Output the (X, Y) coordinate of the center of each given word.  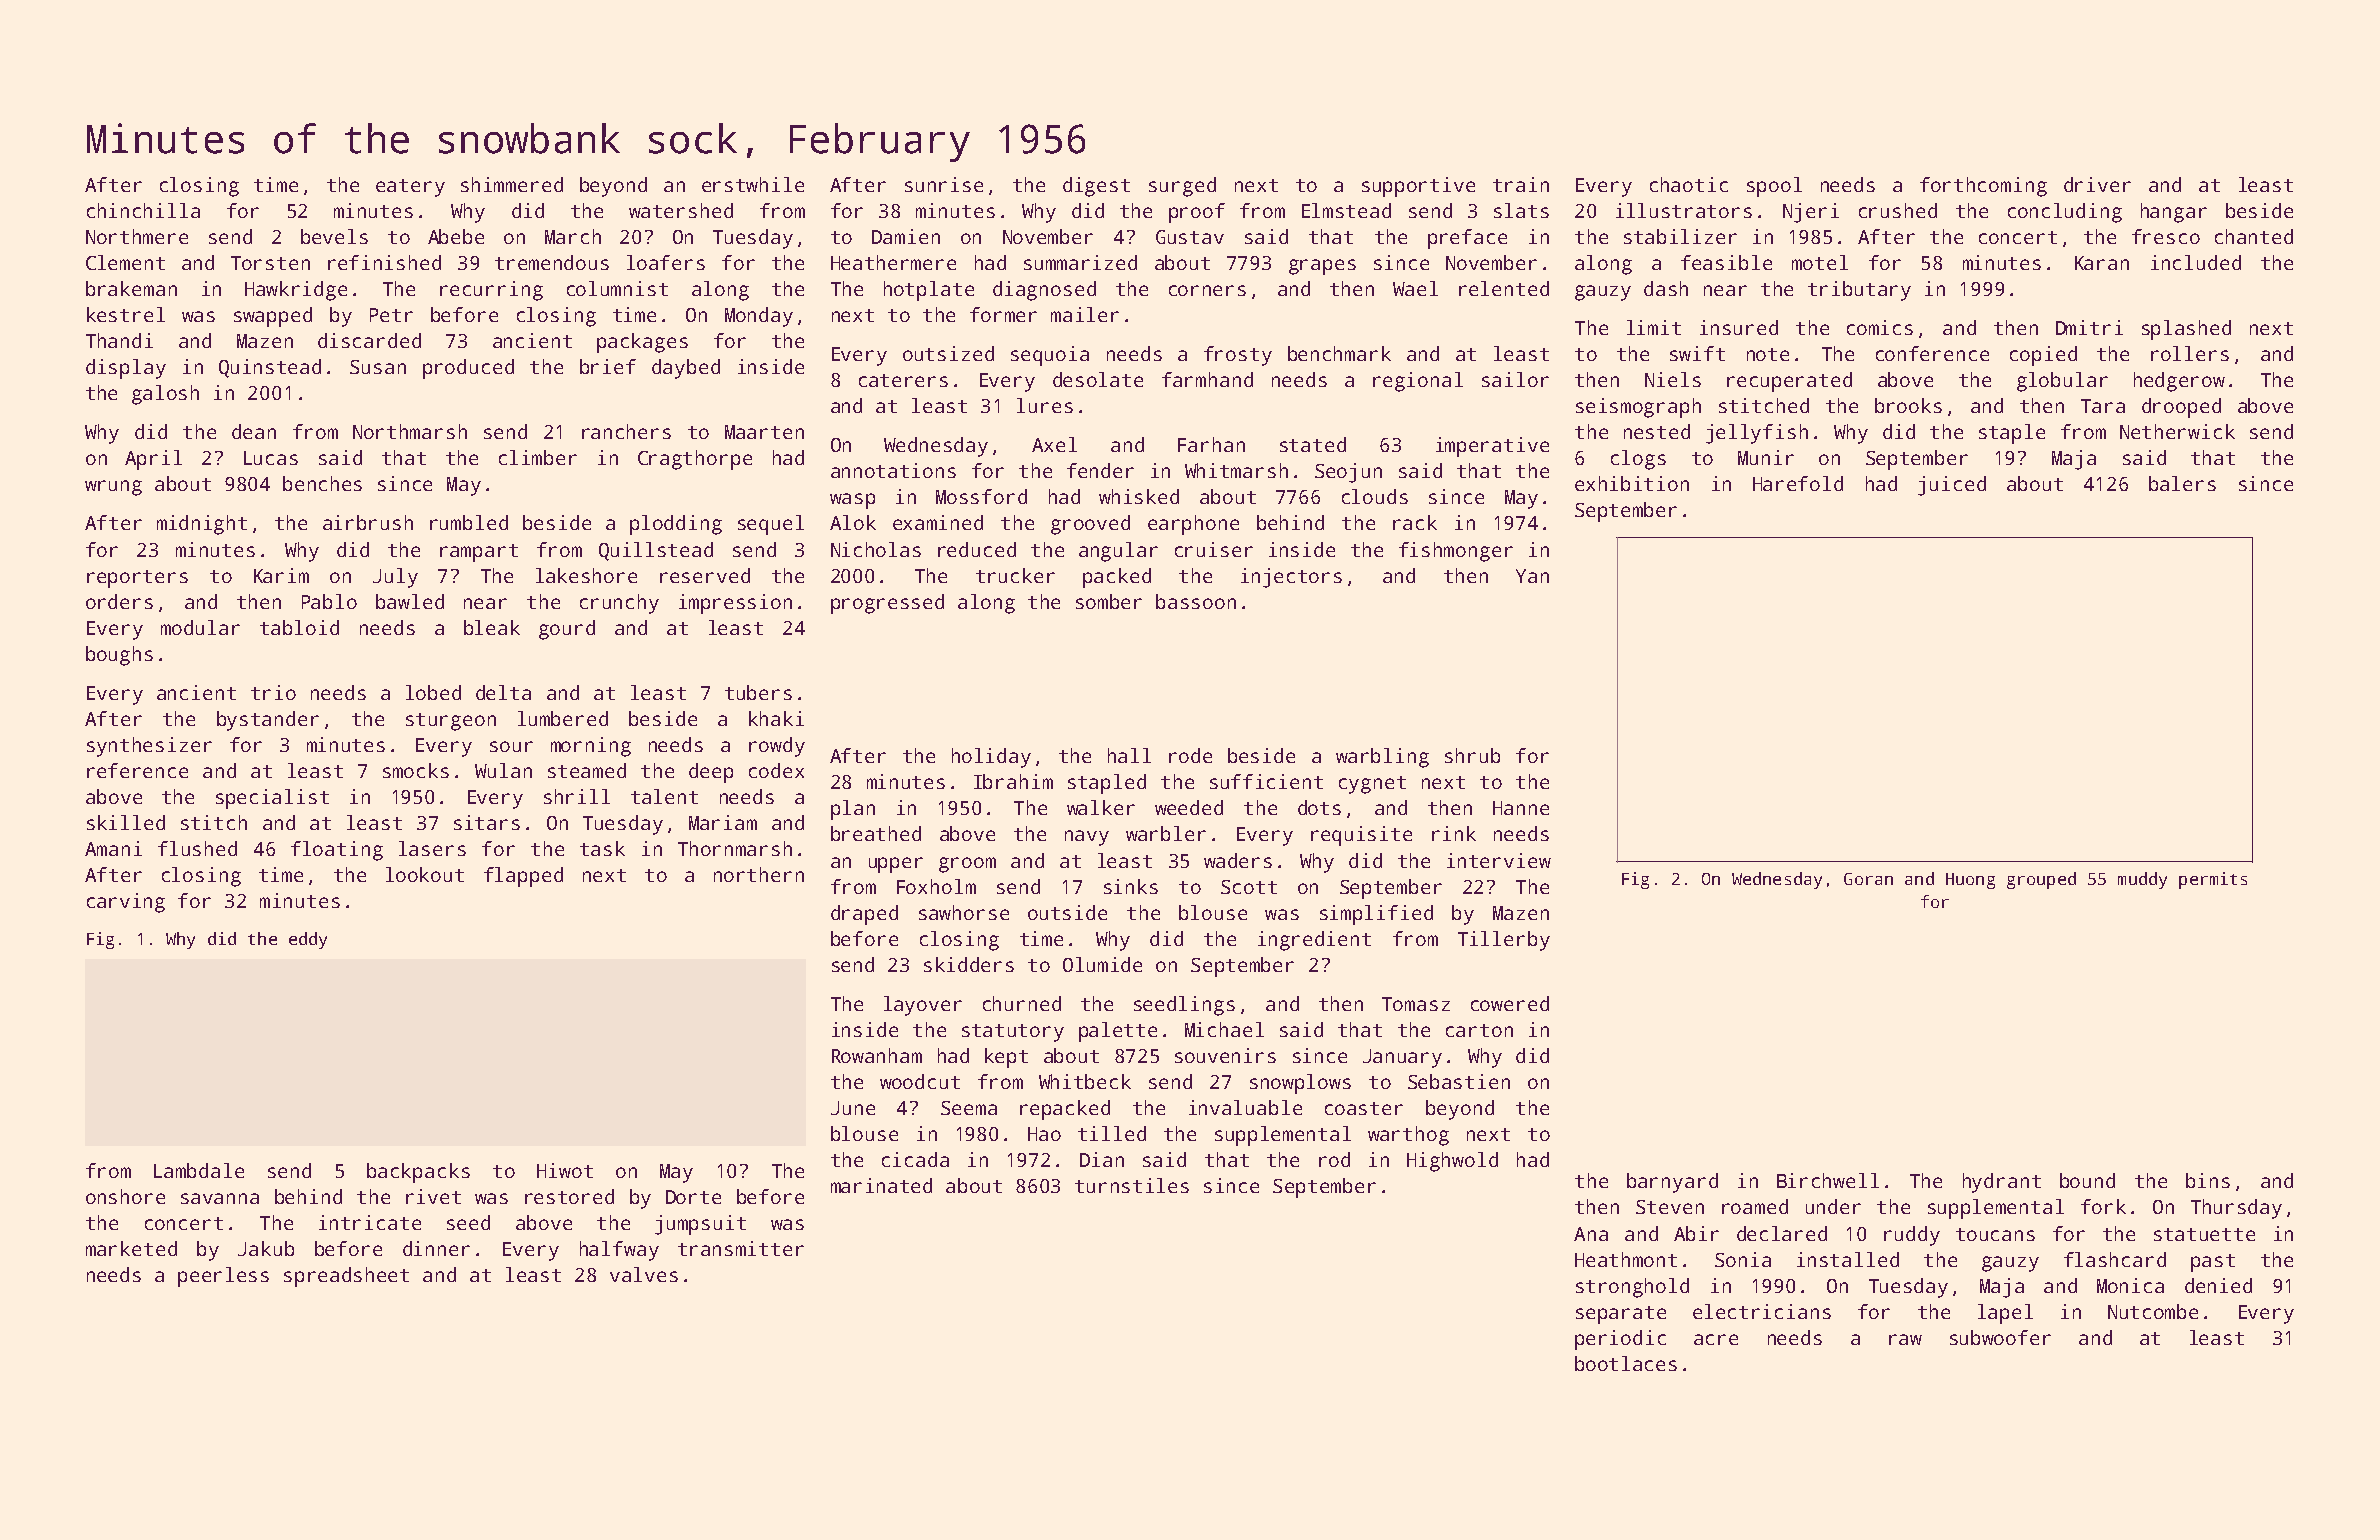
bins (2208, 1180)
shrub (1472, 755)
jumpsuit (700, 1225)
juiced (1952, 486)
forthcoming (1983, 187)
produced (468, 369)
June (853, 1108)
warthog (1408, 1136)
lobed (433, 692)
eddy (308, 940)
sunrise (944, 184)
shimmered (512, 184)
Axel (1054, 444)
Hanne (1521, 808)
